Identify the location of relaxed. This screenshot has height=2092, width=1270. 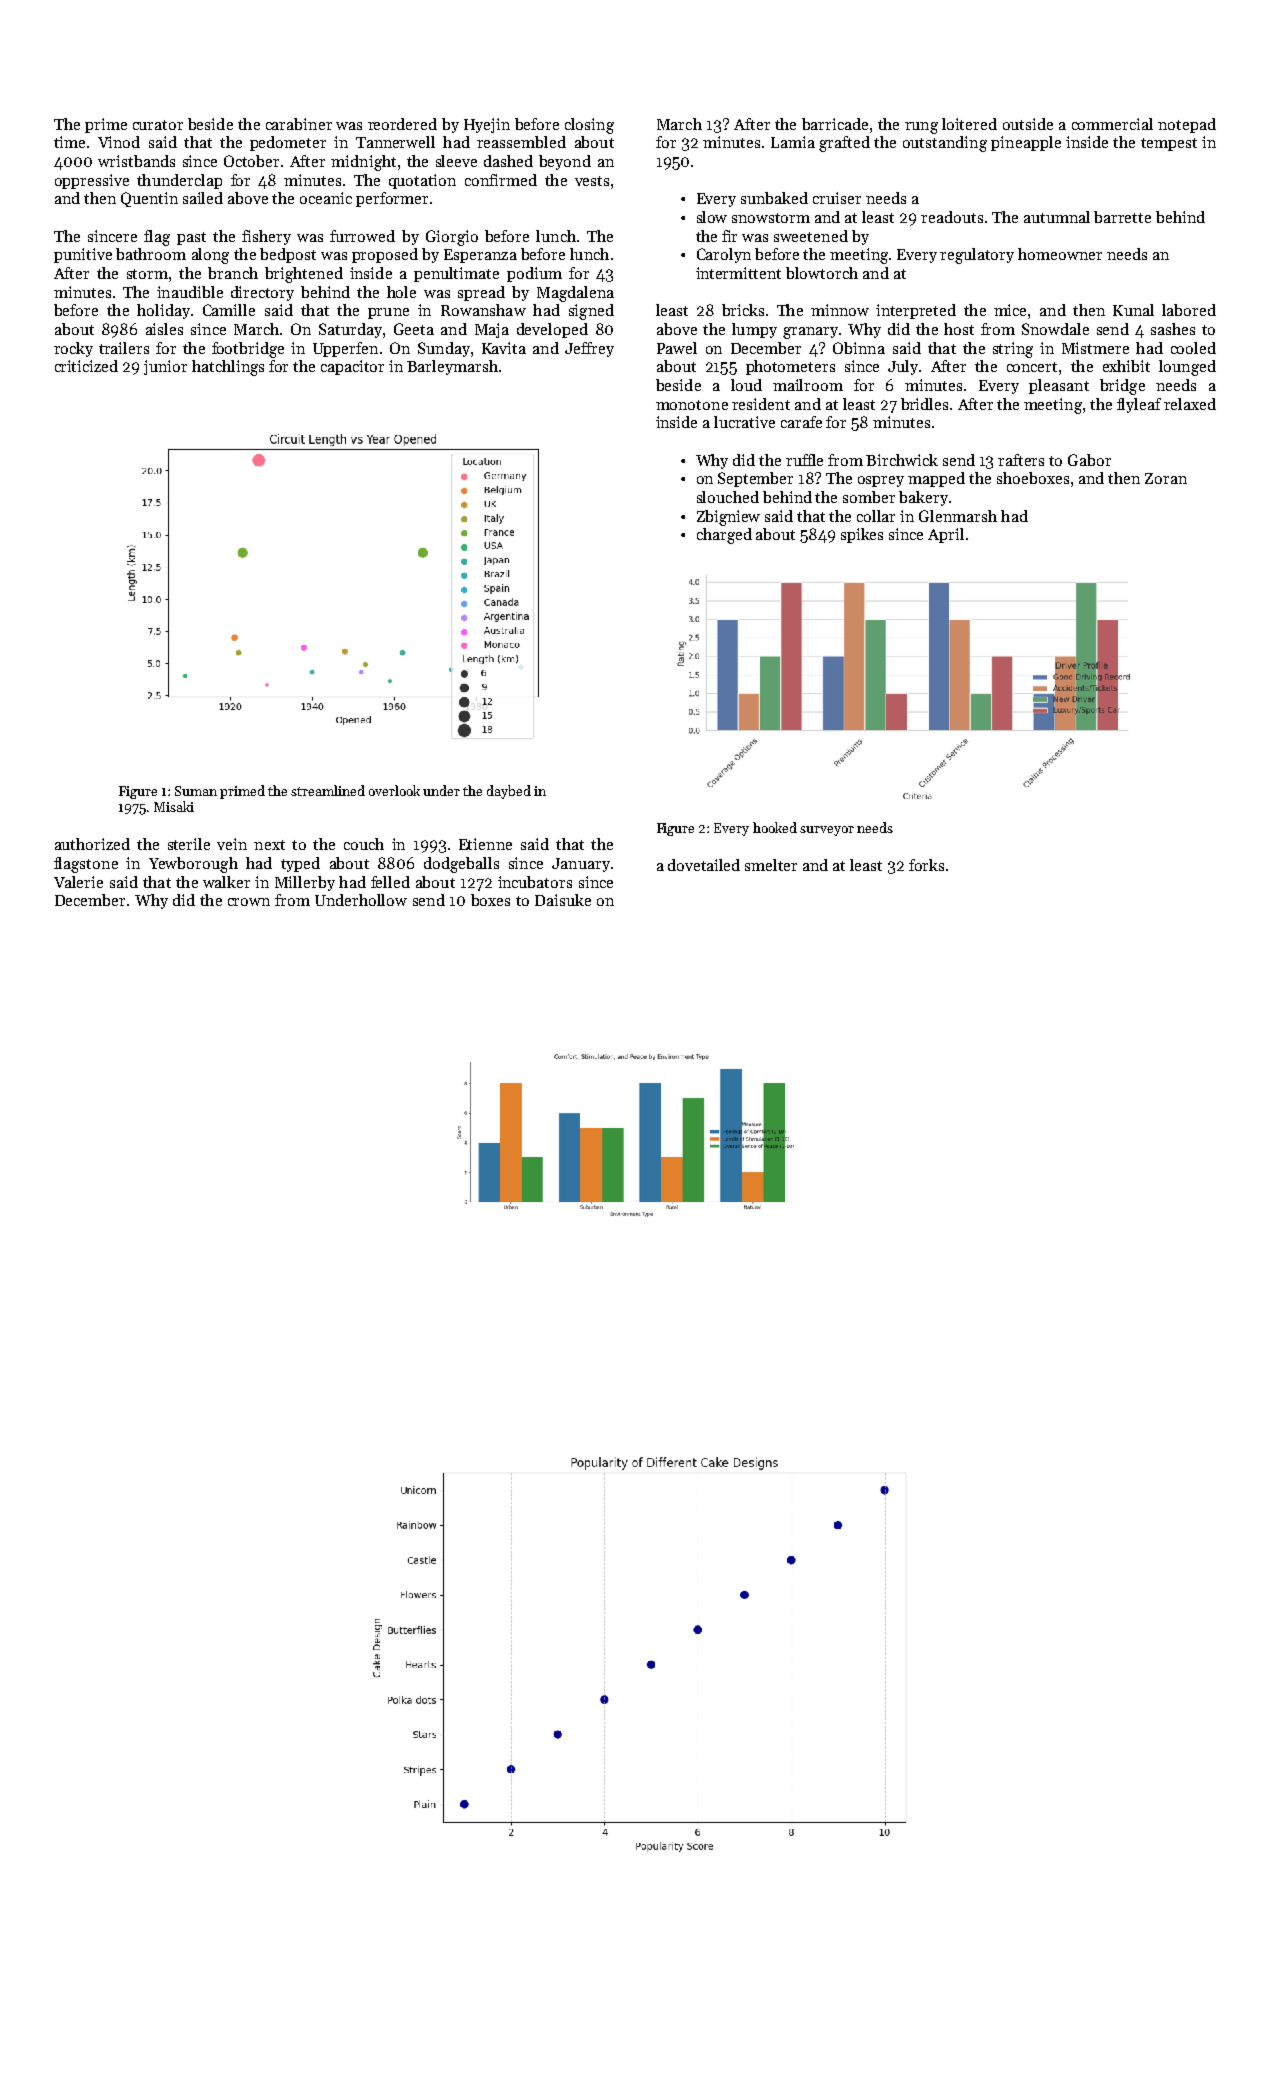
(1190, 404).
